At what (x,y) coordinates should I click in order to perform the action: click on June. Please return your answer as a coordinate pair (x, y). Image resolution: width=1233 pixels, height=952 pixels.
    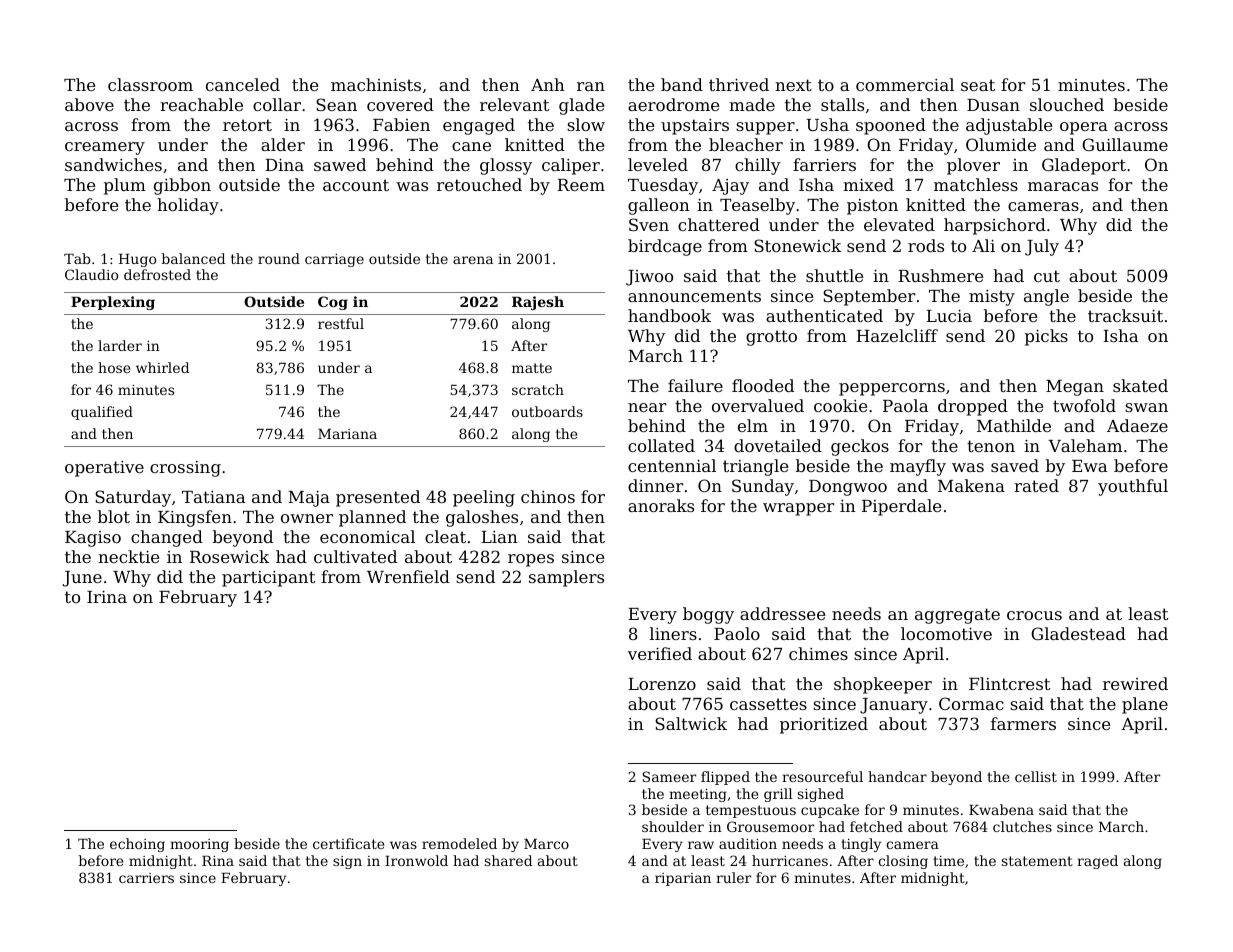
    Looking at the image, I should click on (82, 579).
